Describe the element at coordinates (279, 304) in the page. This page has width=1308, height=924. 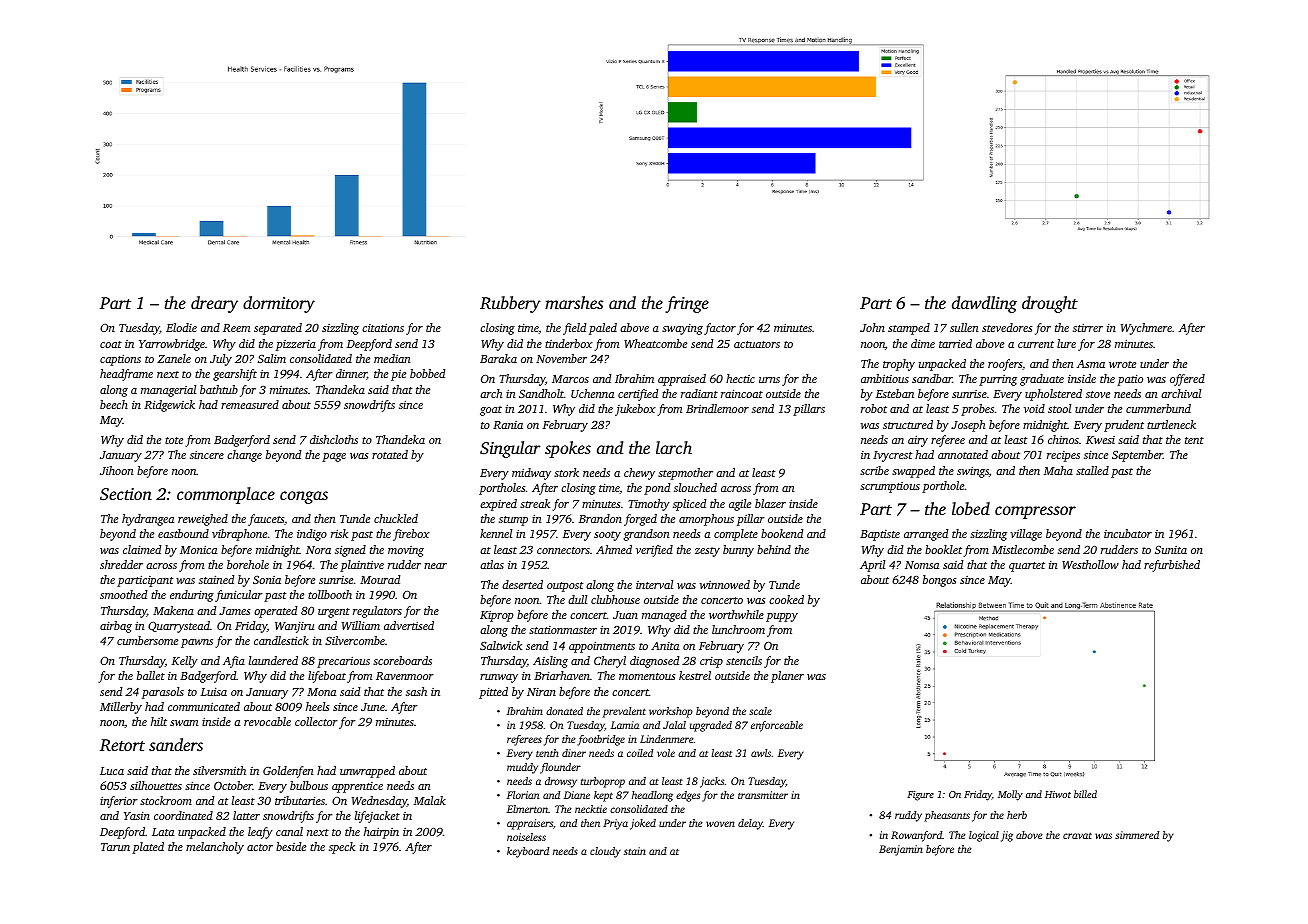
I see `dormitory` at that location.
